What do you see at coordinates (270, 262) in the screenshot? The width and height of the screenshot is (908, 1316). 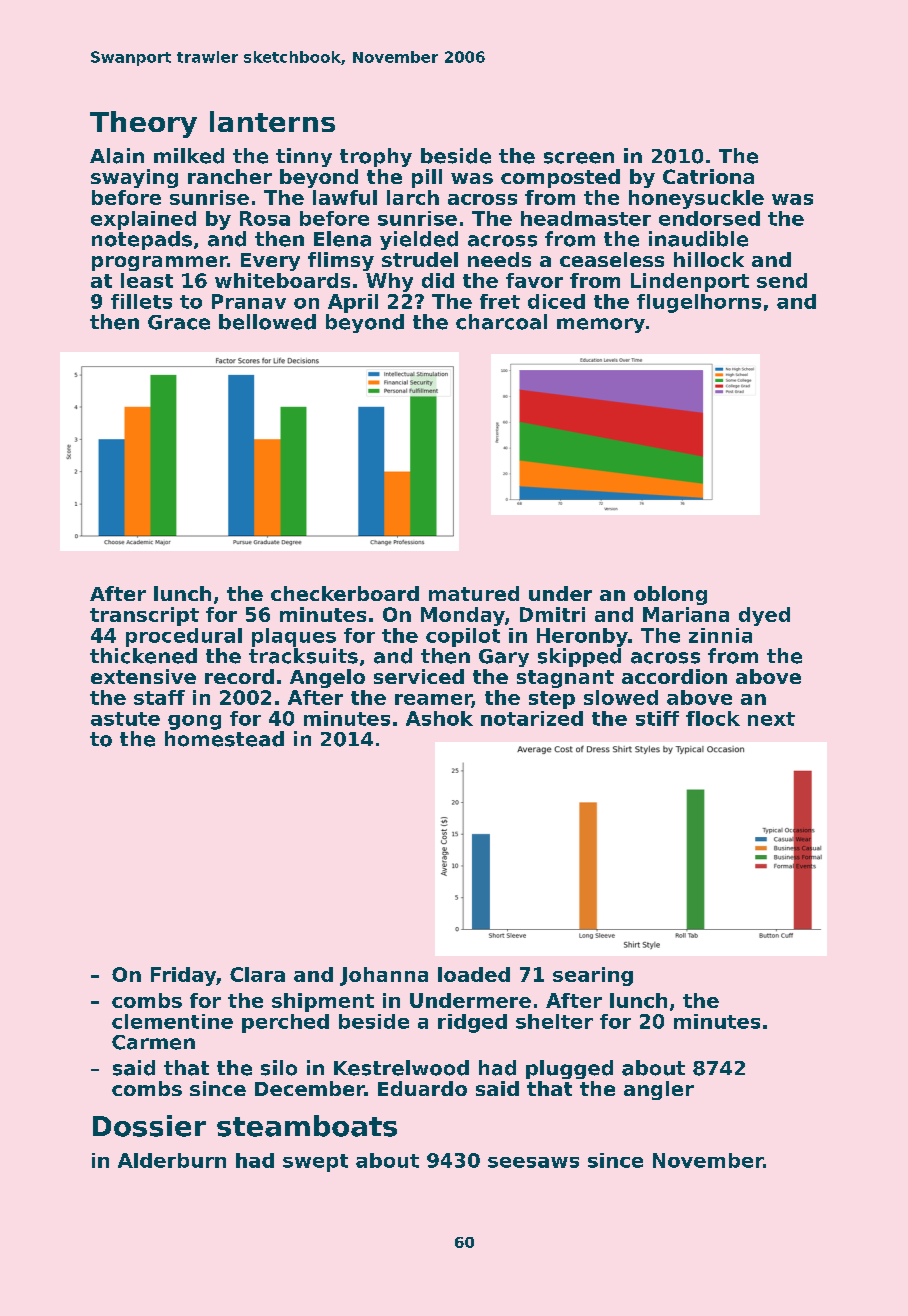 I see `Every` at bounding box center [270, 262].
